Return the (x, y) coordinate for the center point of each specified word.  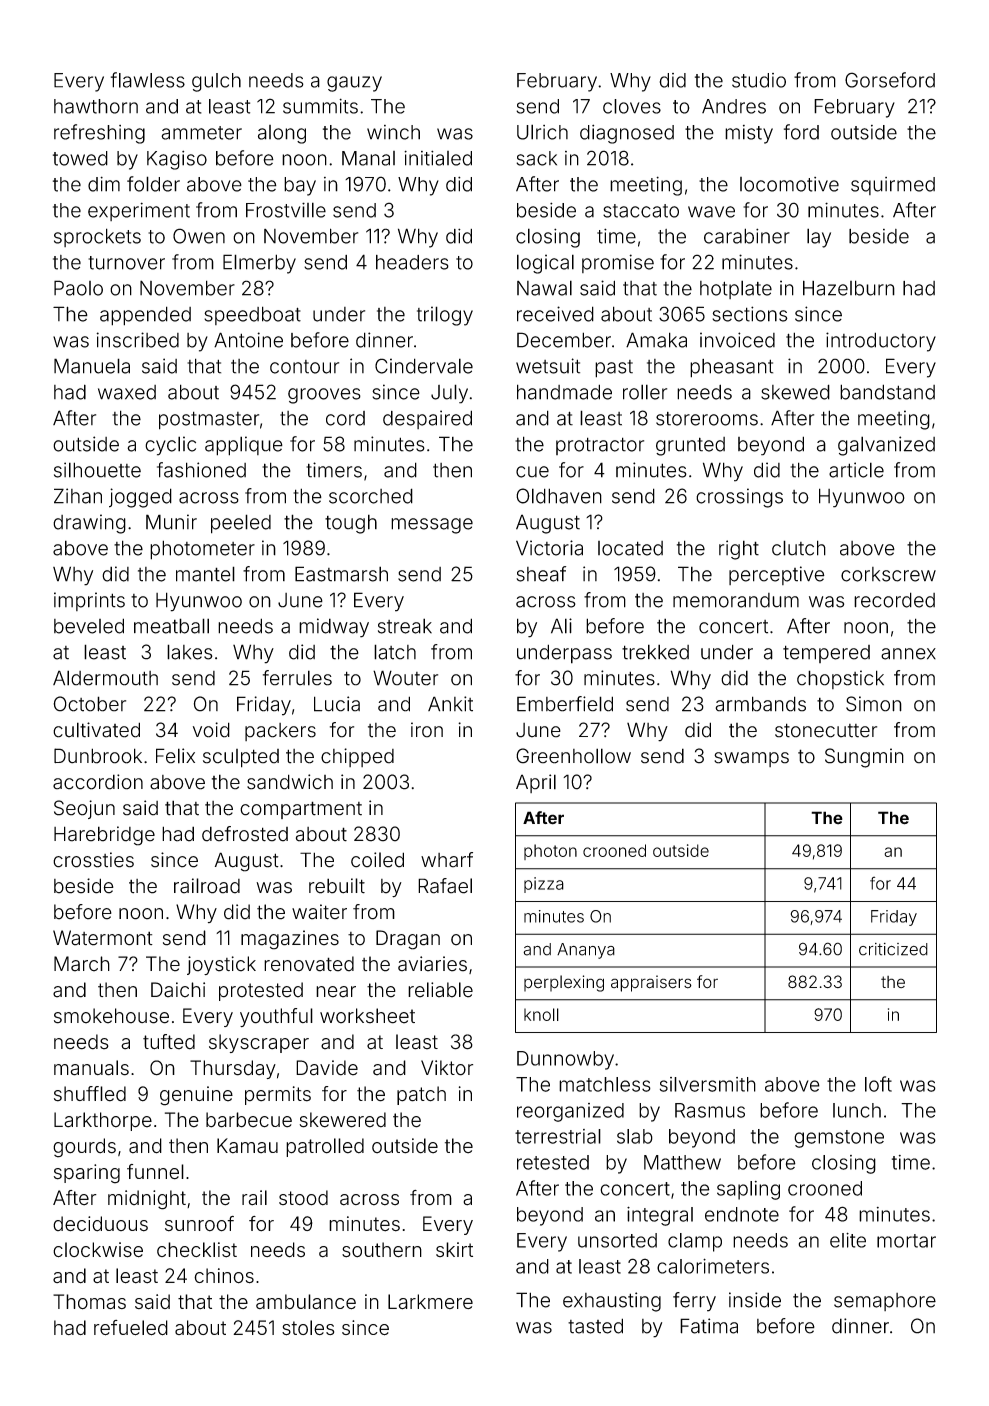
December (564, 340)
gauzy (354, 84)
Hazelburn (849, 288)
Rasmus (710, 1110)
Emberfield (565, 704)
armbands (760, 704)
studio (759, 80)
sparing (87, 1174)
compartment (301, 810)
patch (421, 1095)
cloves (632, 106)
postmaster (209, 420)
